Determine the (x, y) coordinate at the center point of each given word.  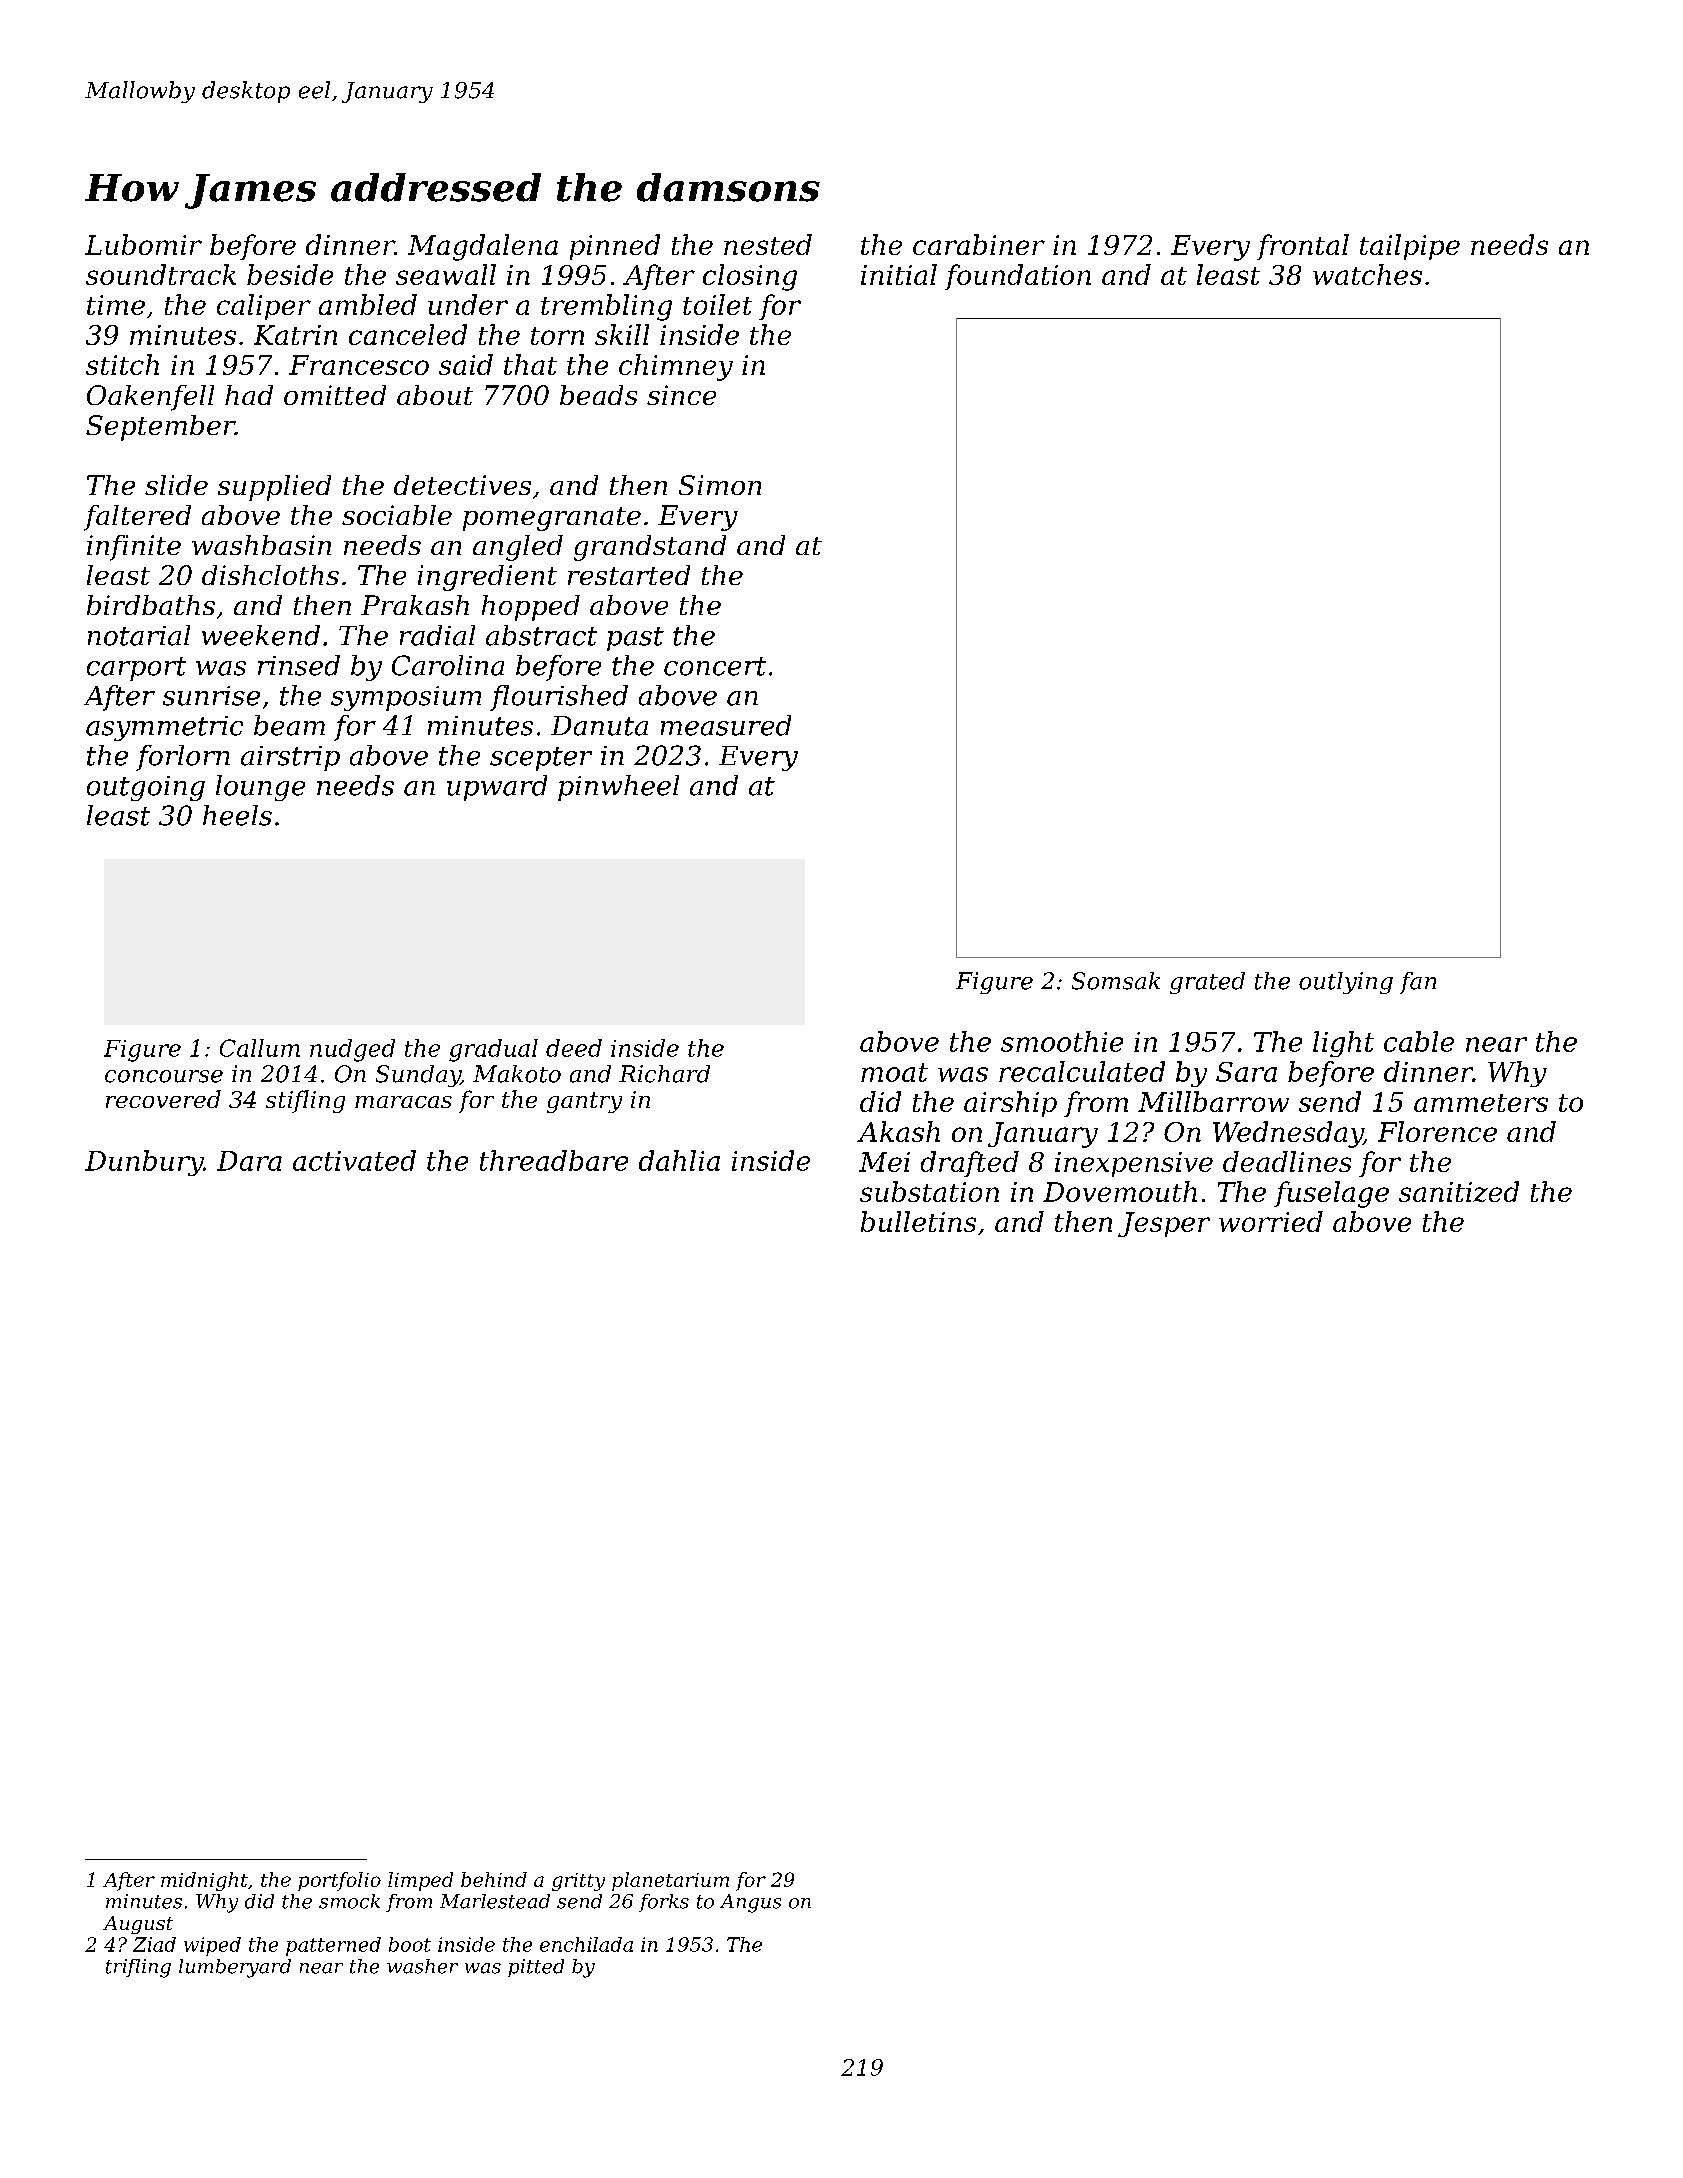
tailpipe (1410, 247)
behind (494, 1879)
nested (768, 244)
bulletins (918, 1221)
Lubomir (143, 244)
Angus (750, 1903)
